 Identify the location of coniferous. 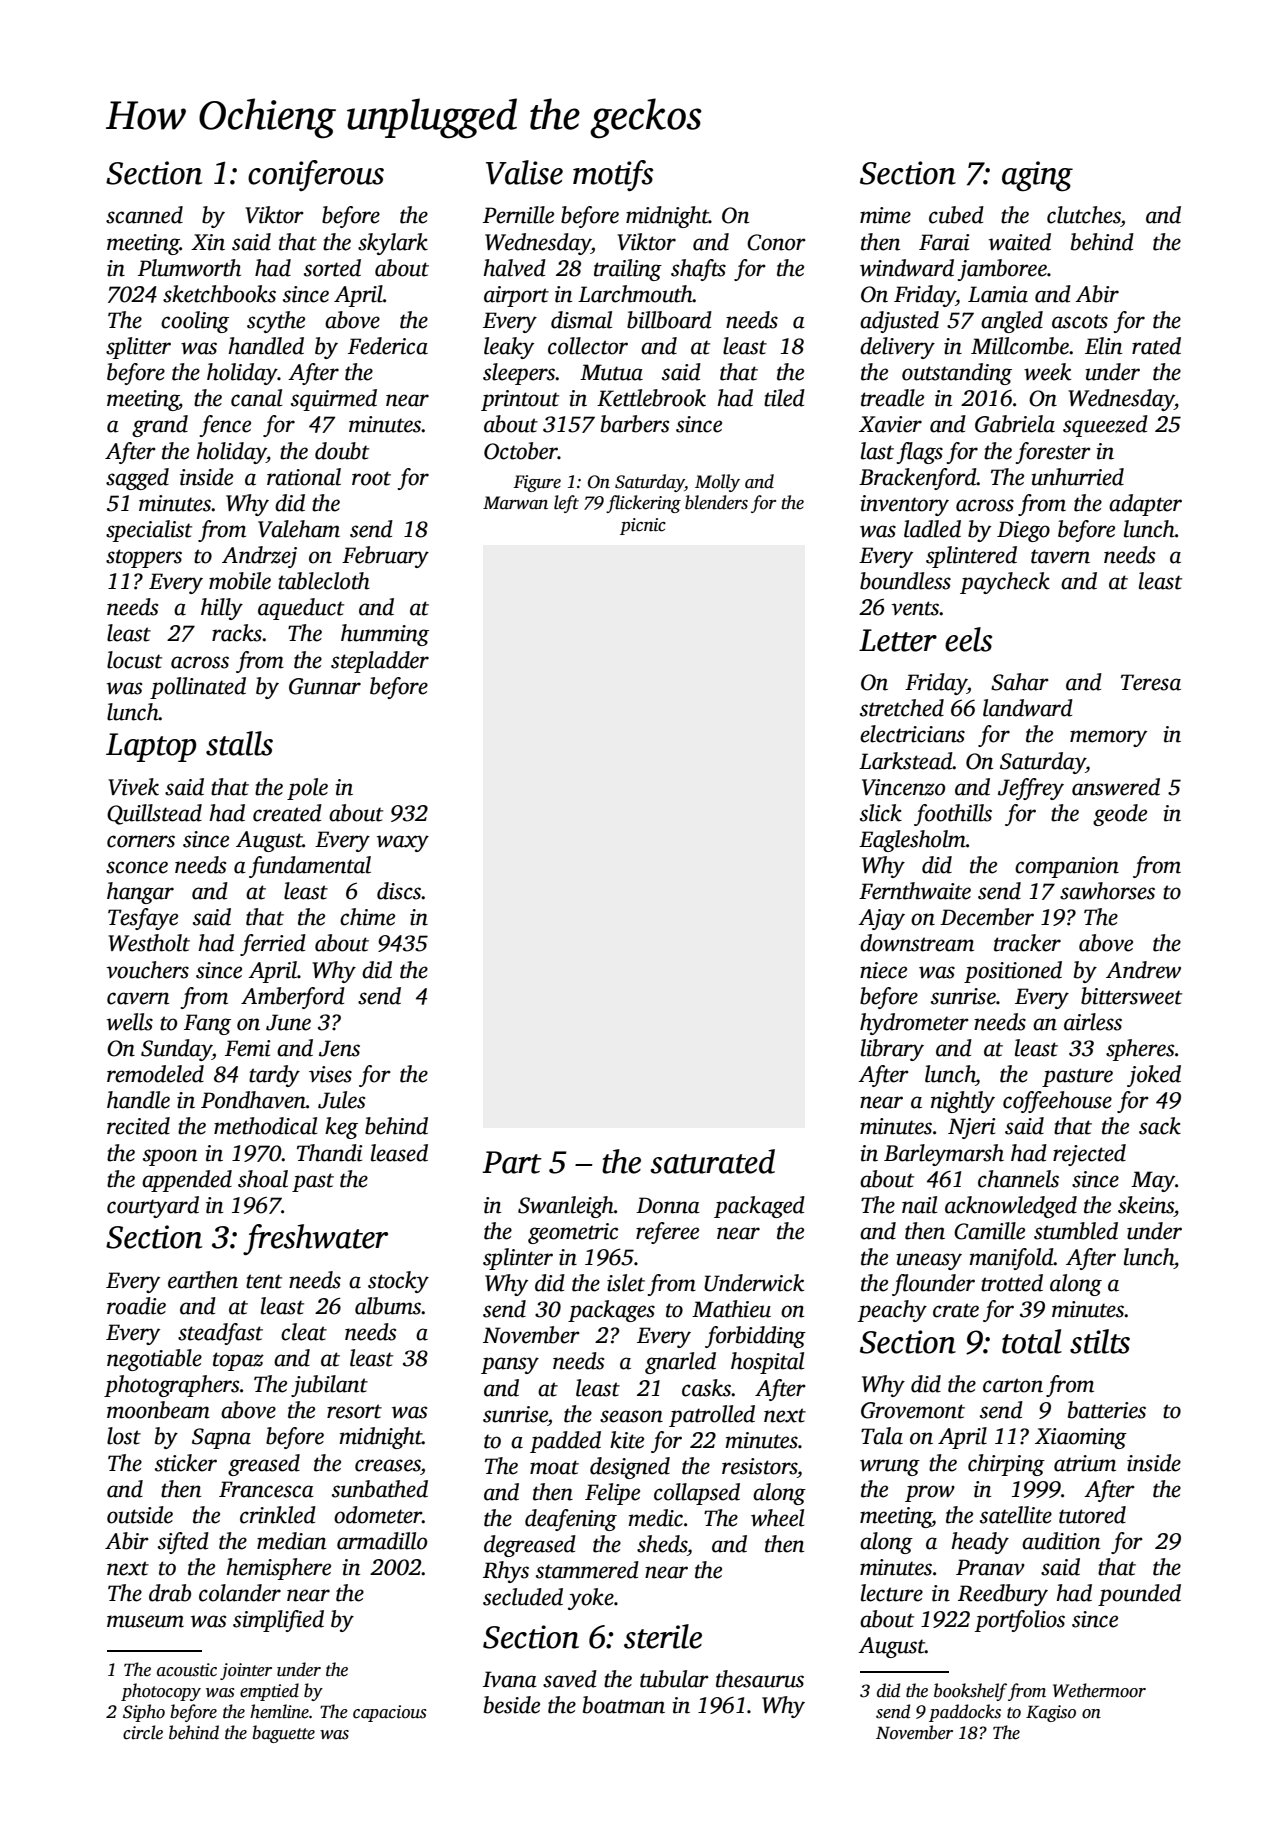
(316, 175).
